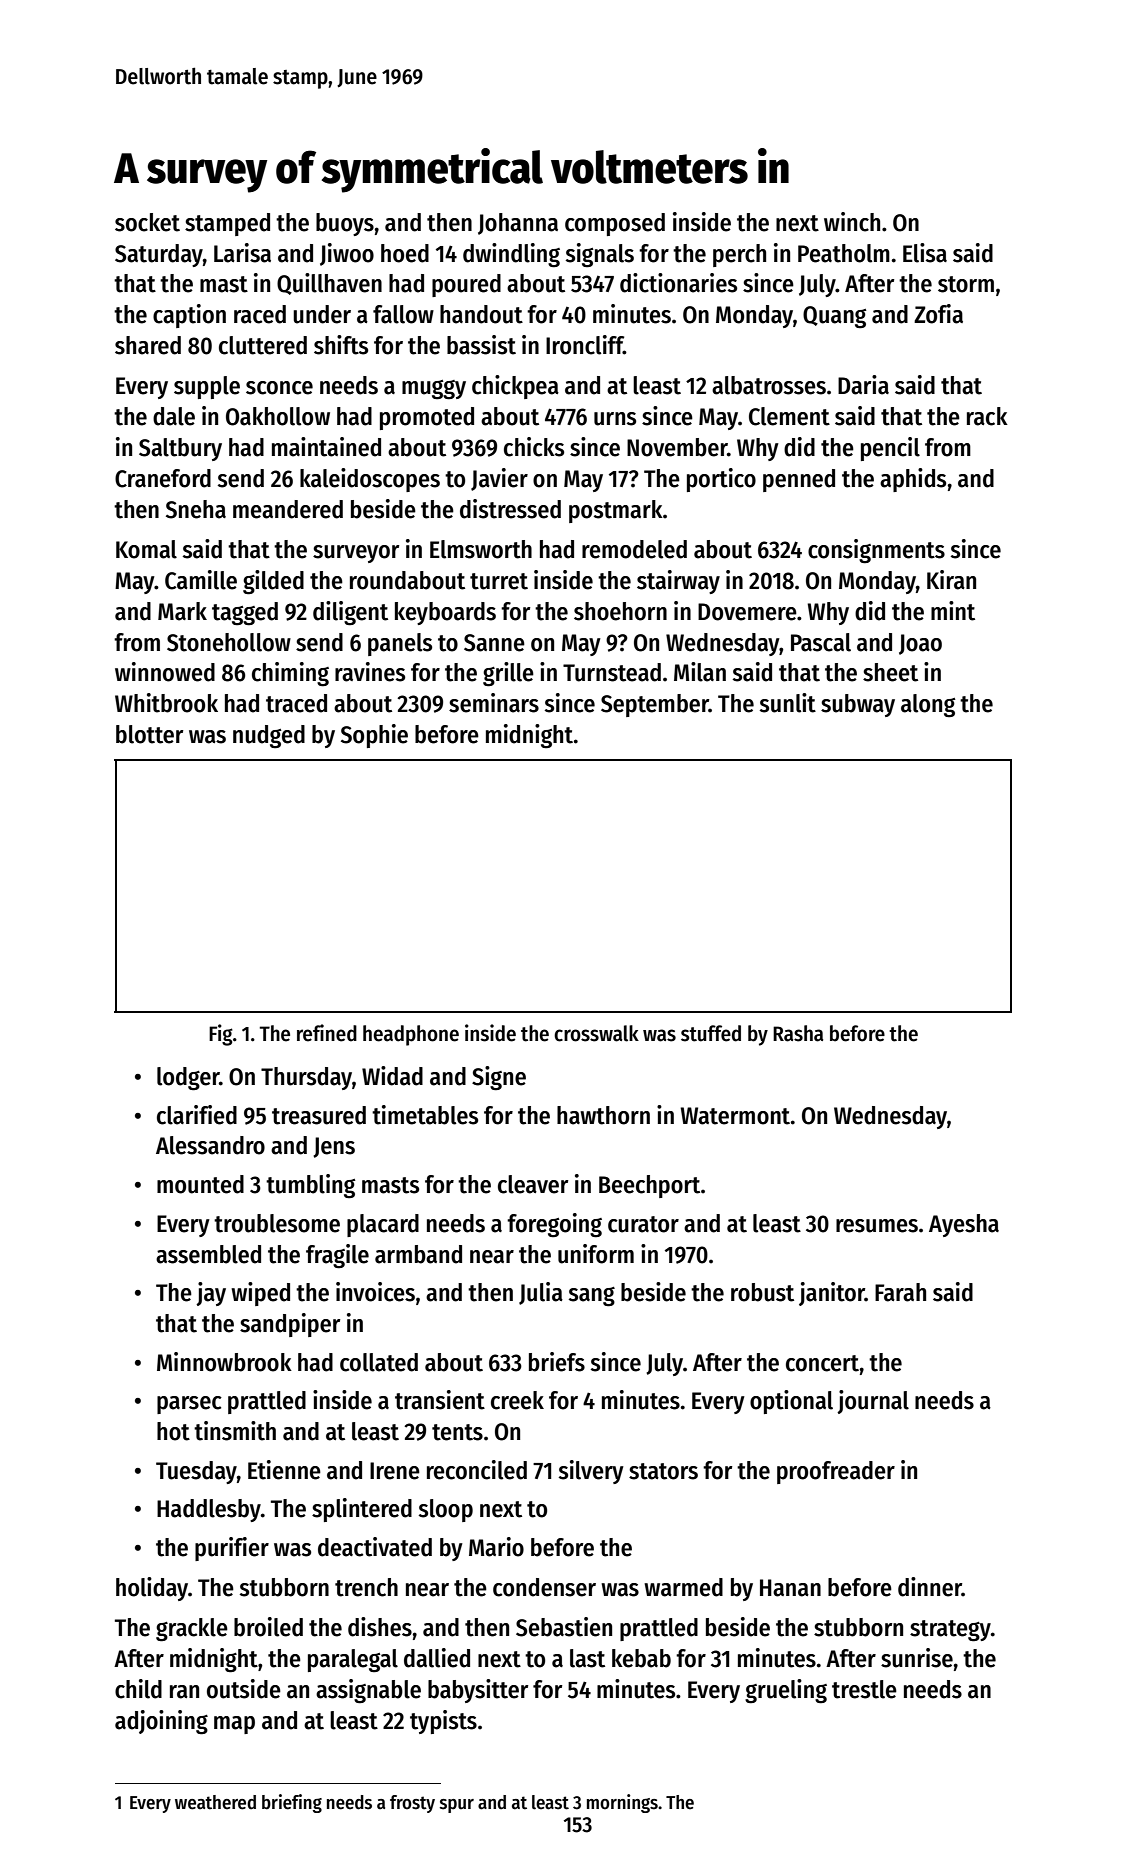 This screenshot has height=1856, width=1127. What do you see at coordinates (149, 734) in the screenshot?
I see `blotter` at bounding box center [149, 734].
